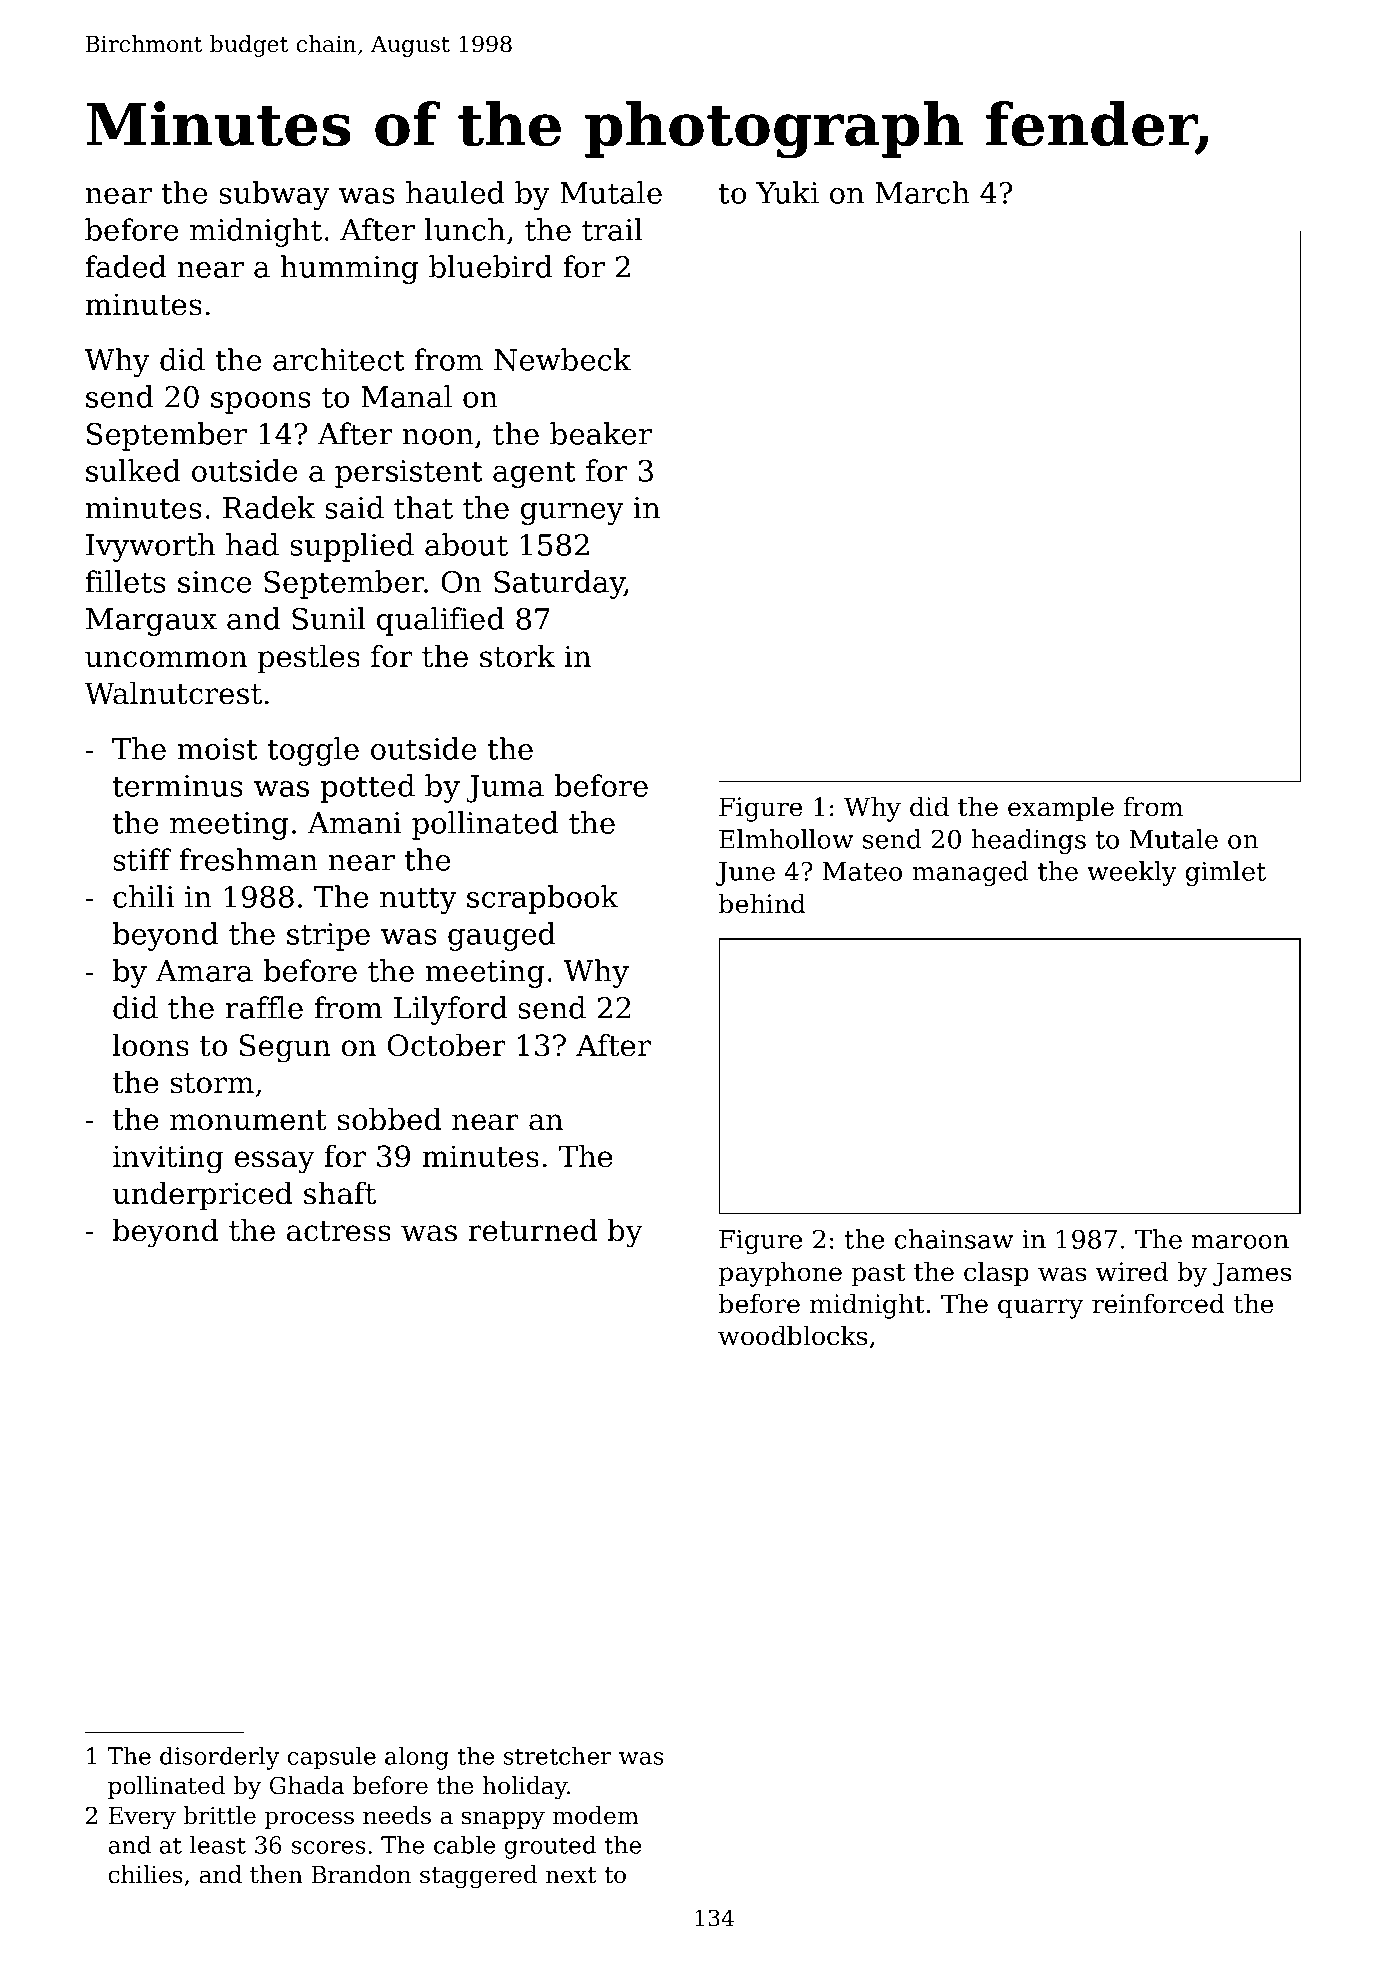  I want to click on example, so click(1061, 809).
